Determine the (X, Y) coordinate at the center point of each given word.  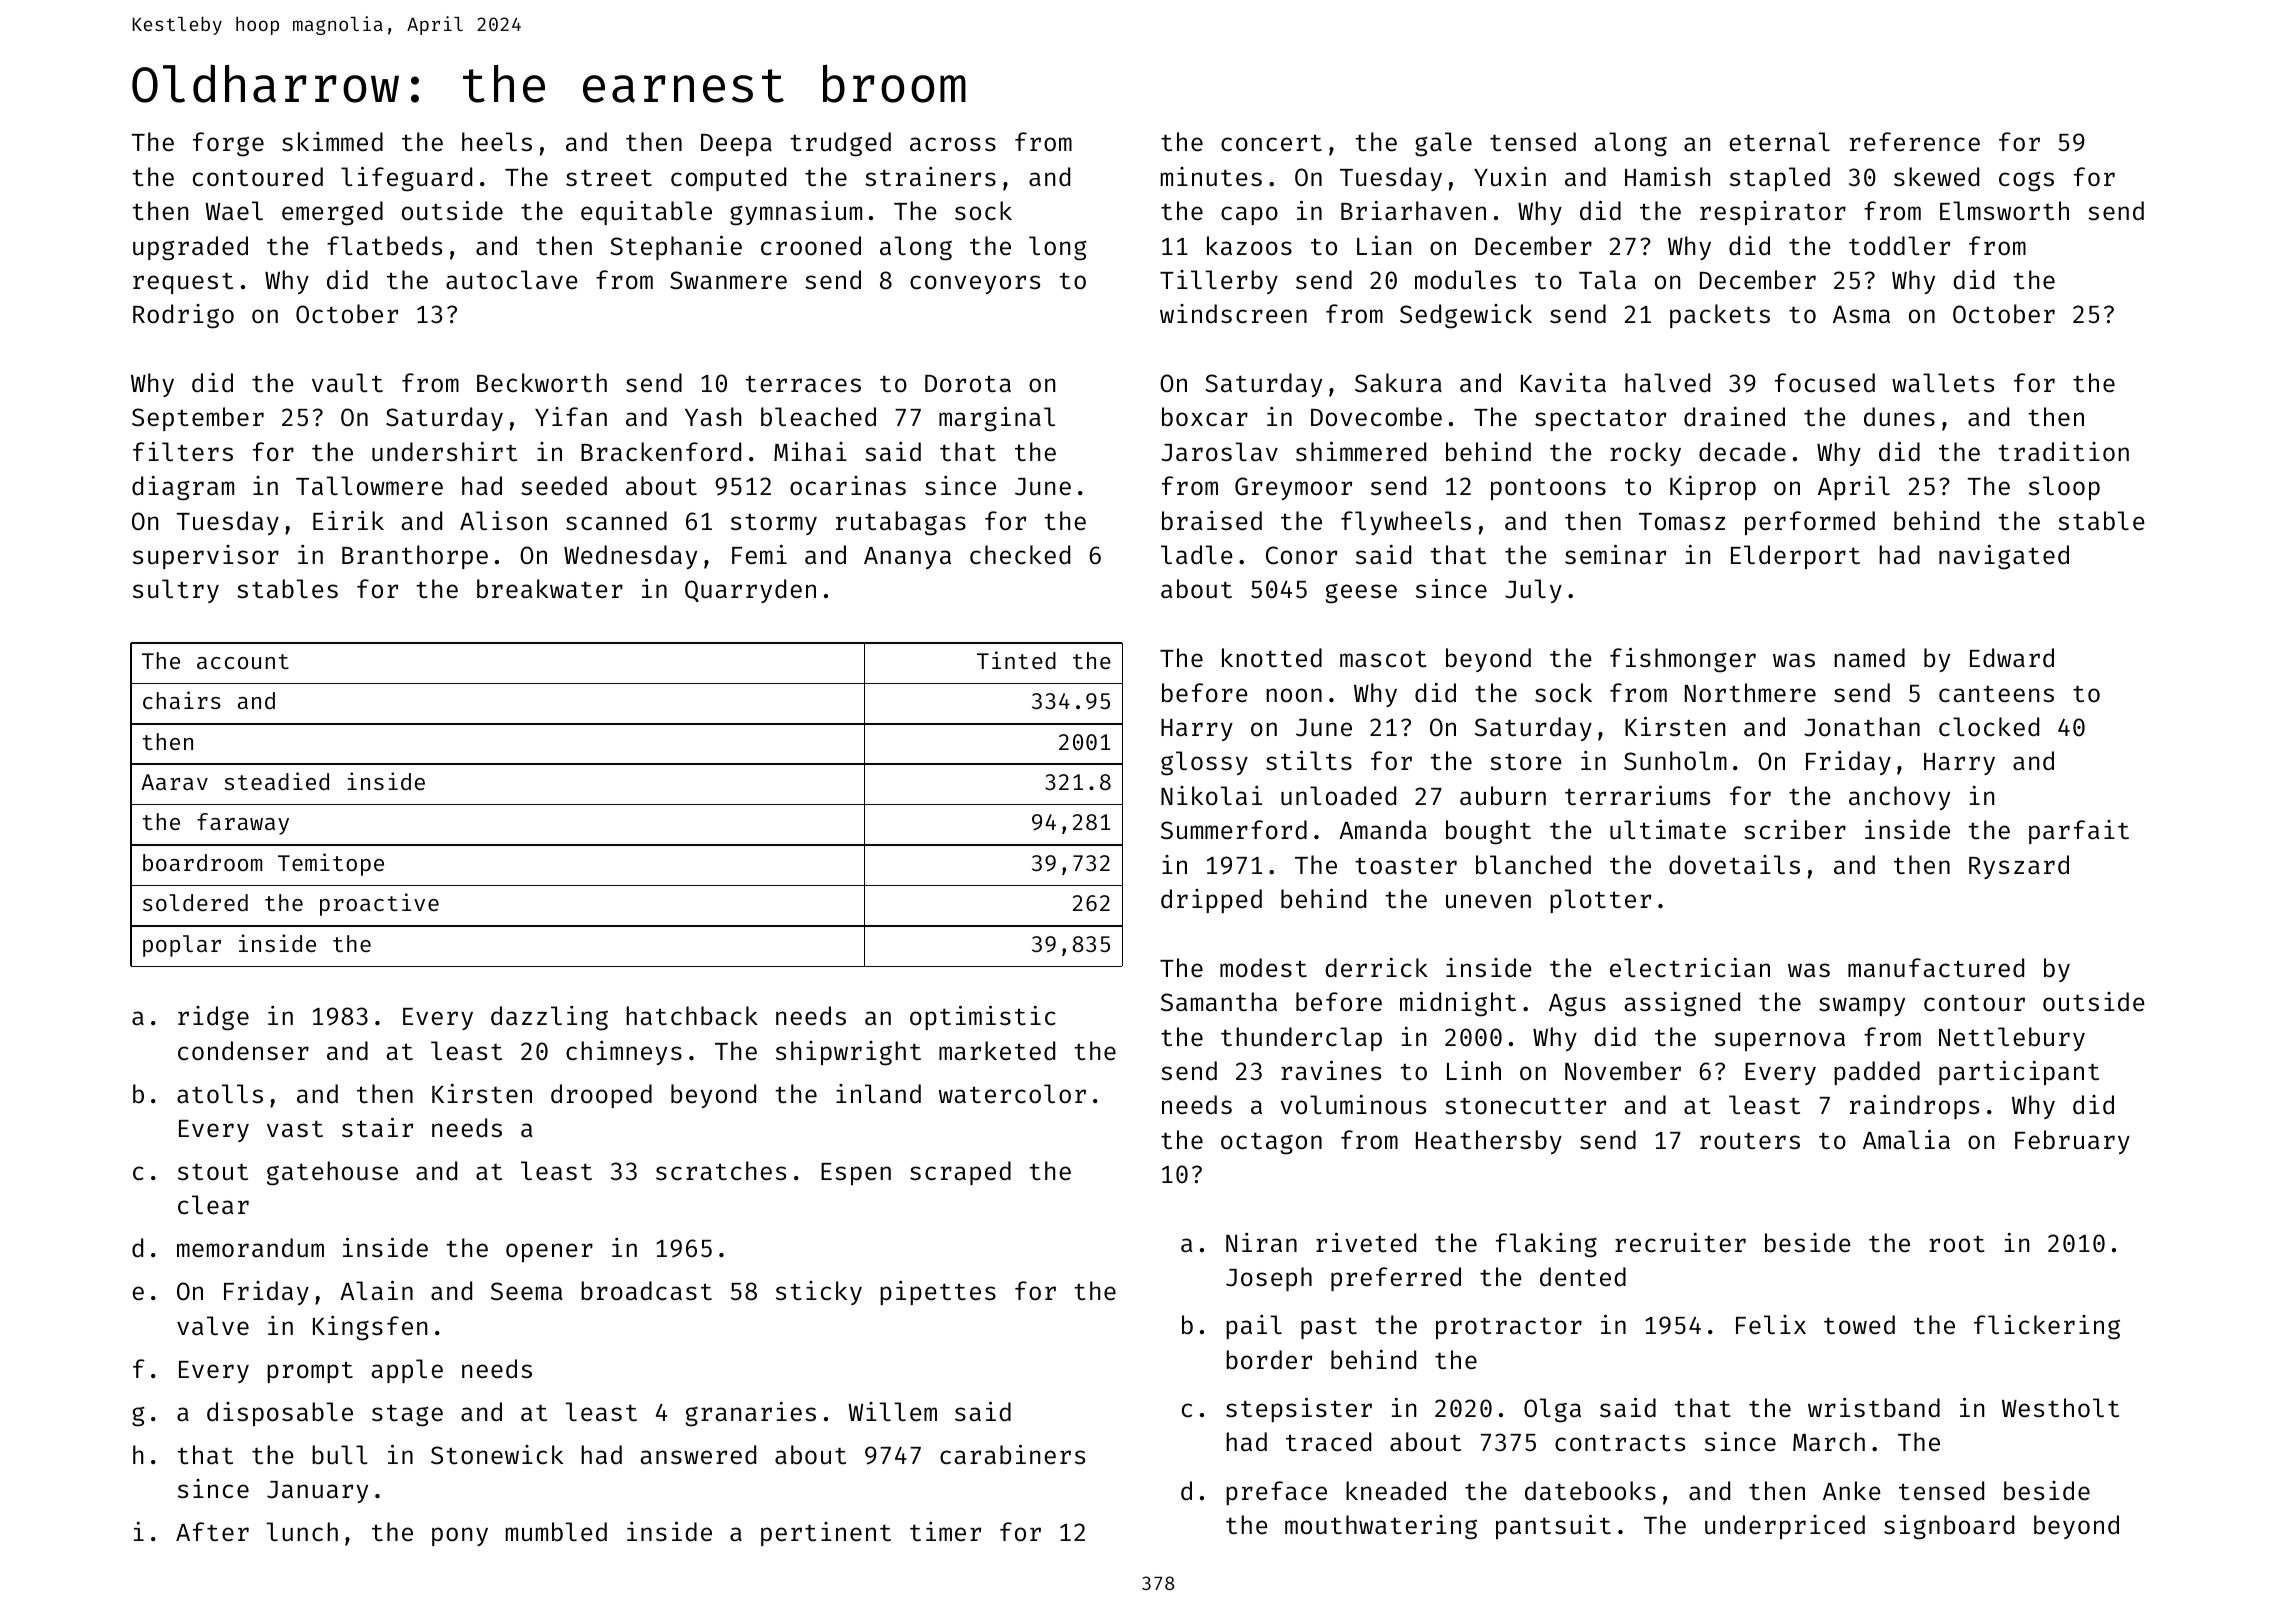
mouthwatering (1381, 1527)
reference (1915, 142)
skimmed (332, 142)
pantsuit (1553, 1527)
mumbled (556, 1532)
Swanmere (728, 280)
